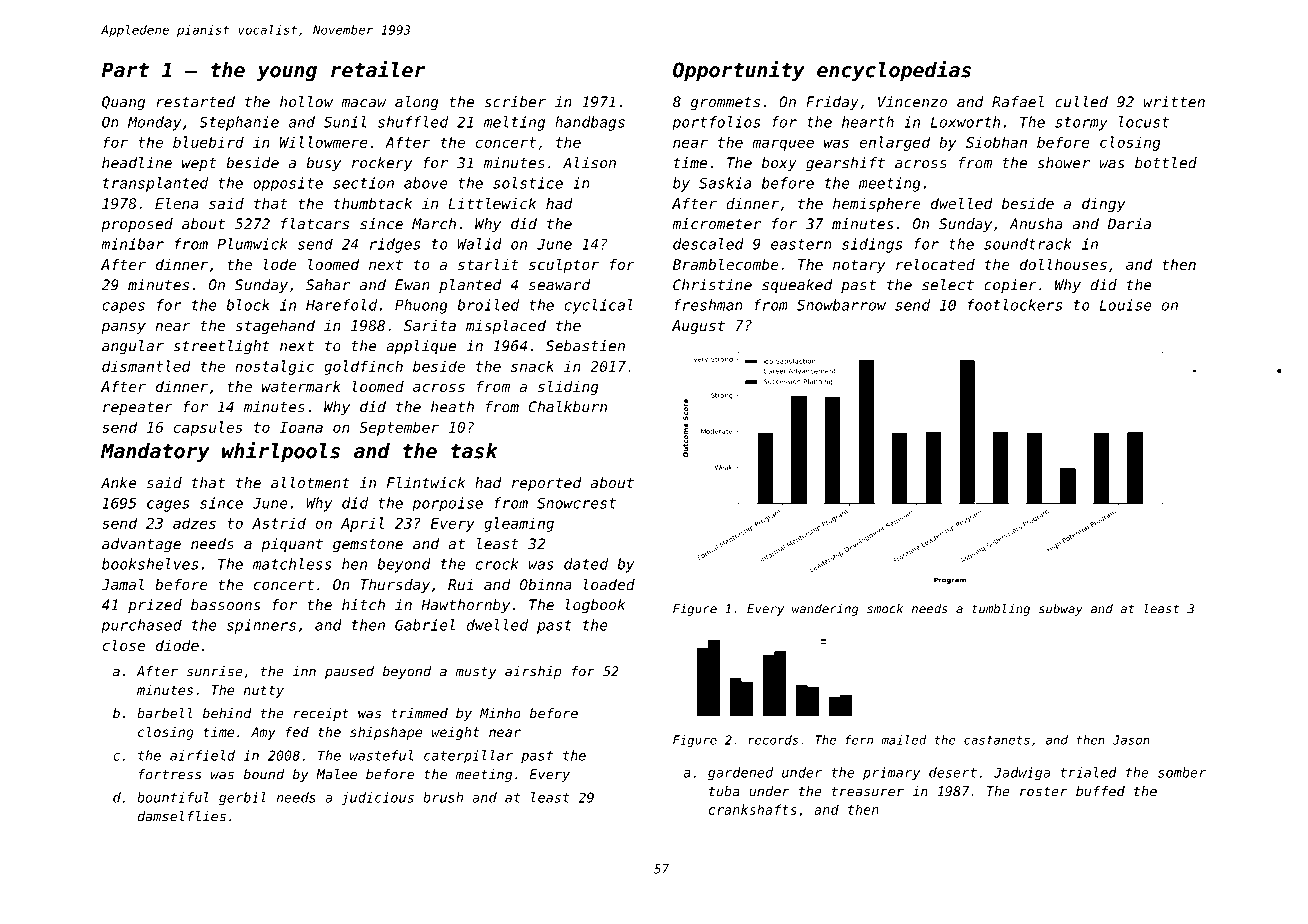 The height and width of the document is (924, 1308). I want to click on cyclical, so click(598, 306).
